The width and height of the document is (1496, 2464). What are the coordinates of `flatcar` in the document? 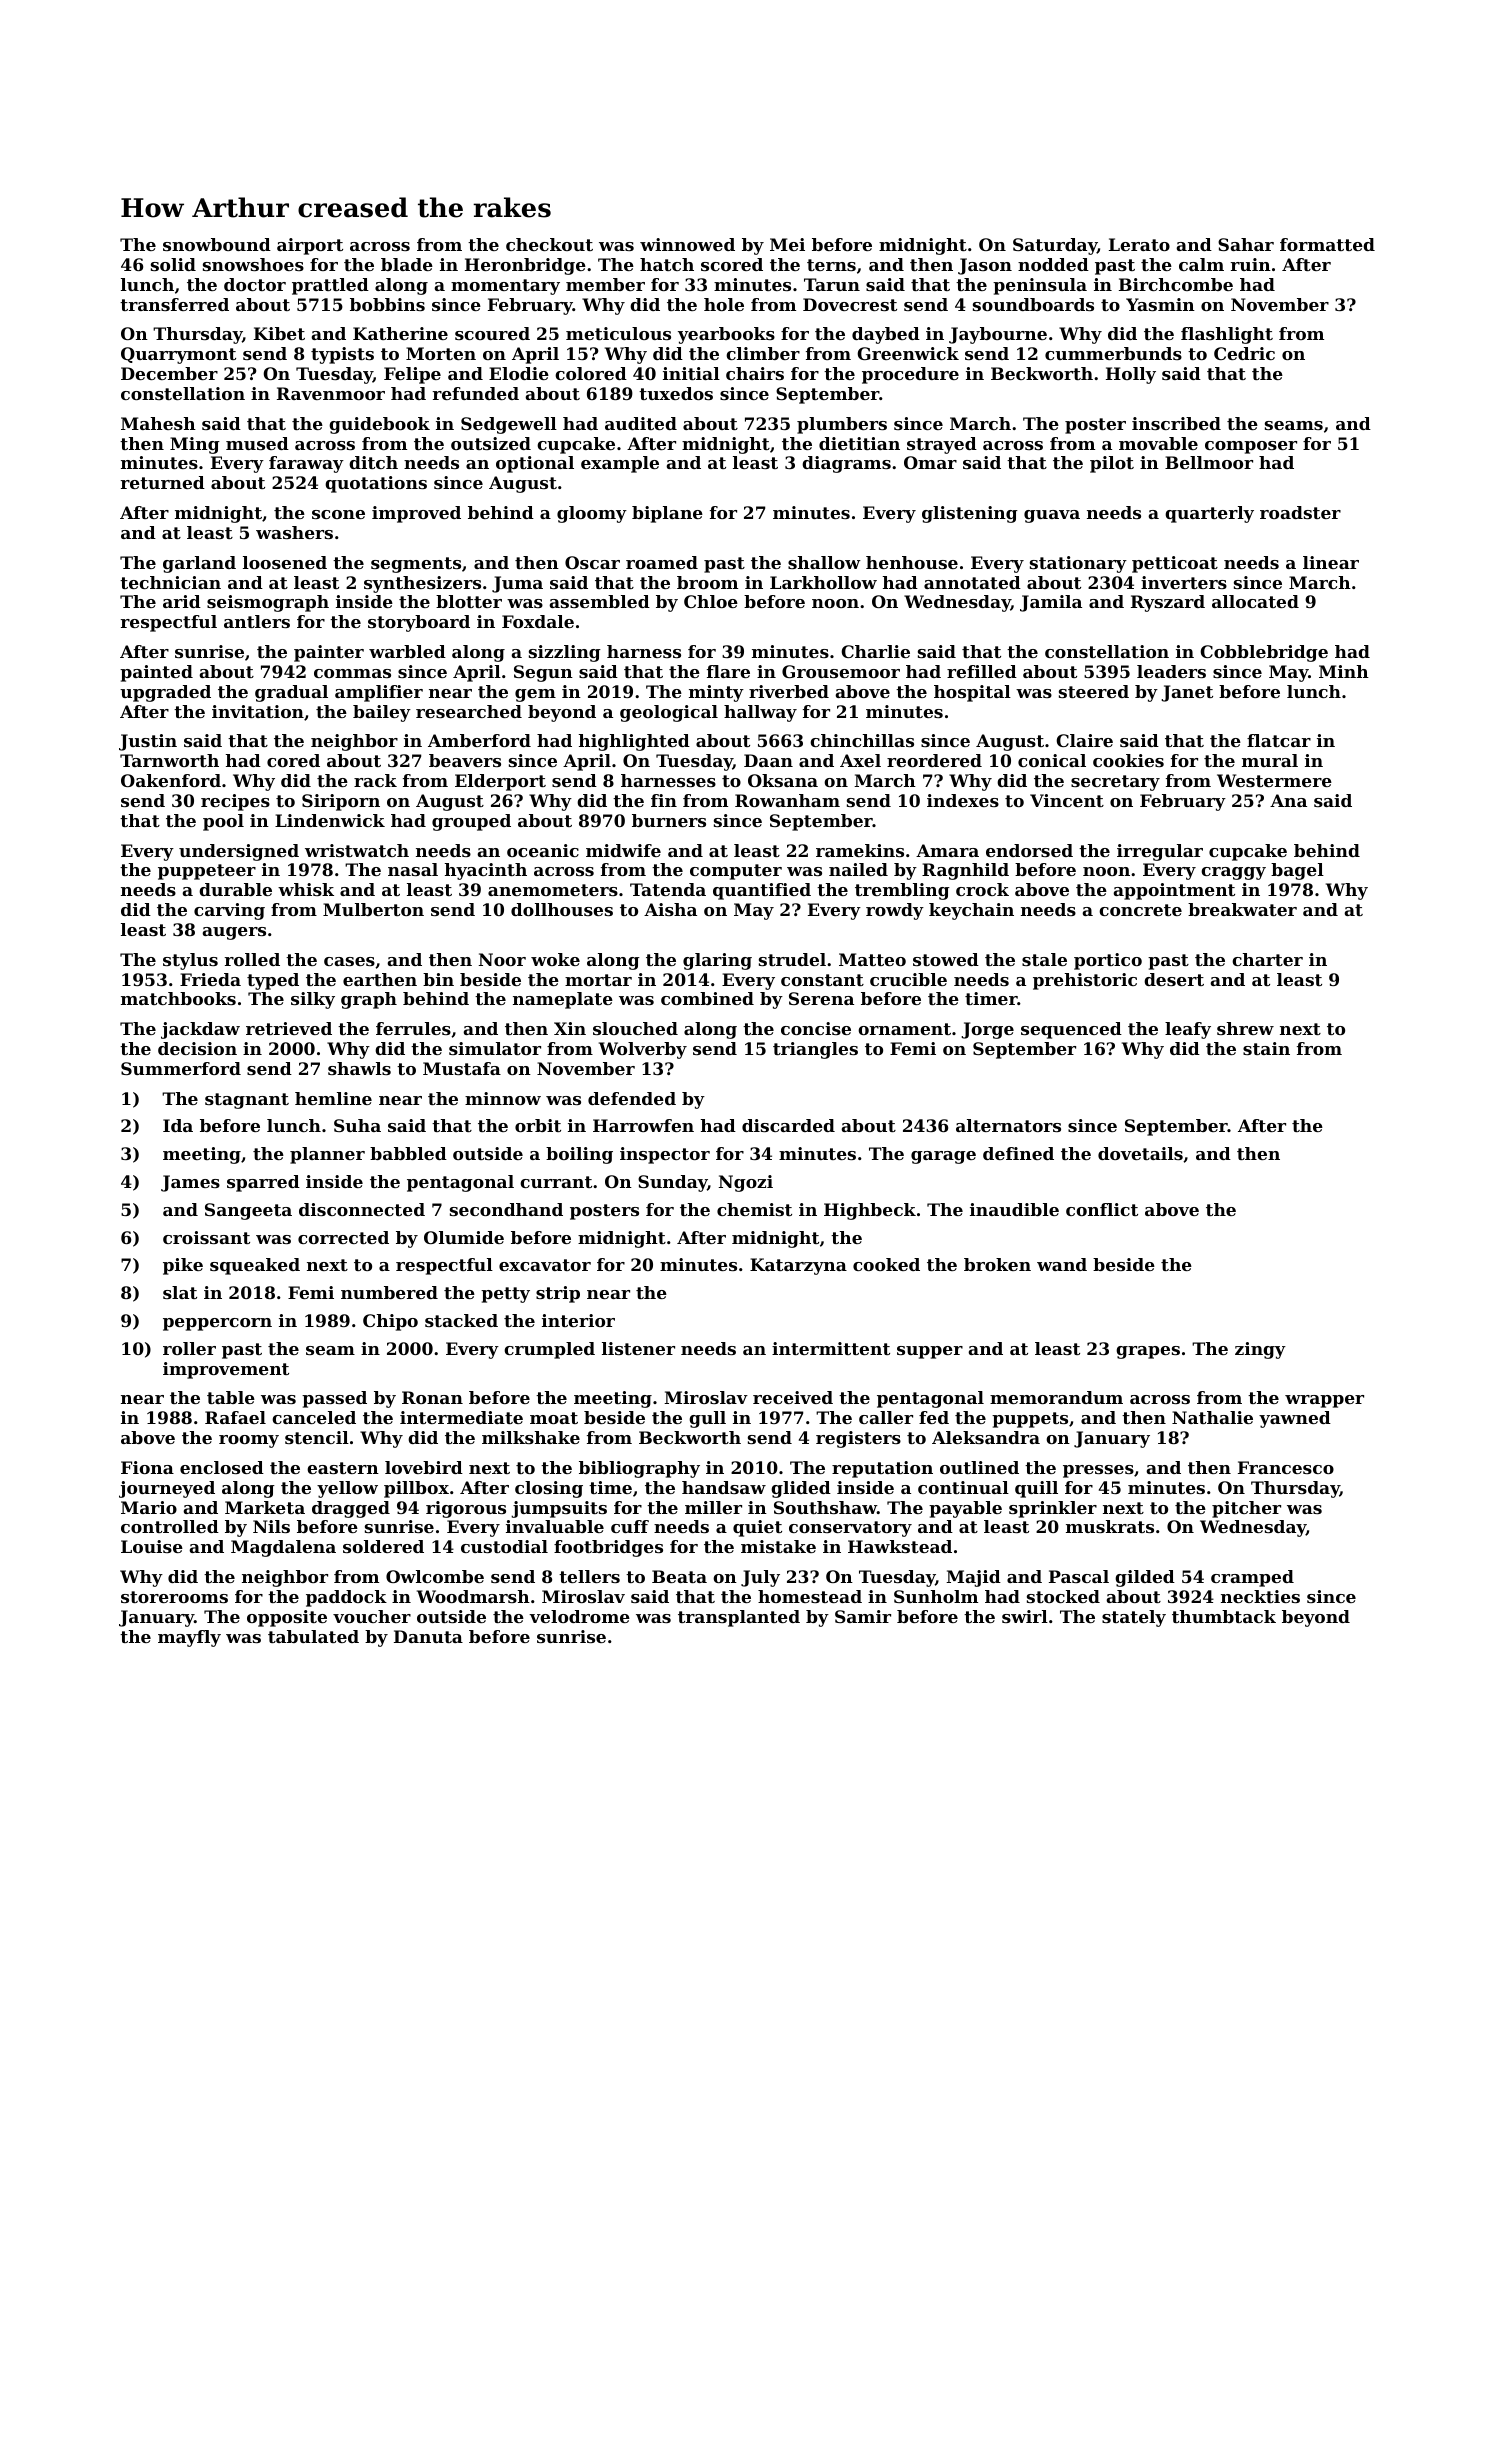 It's located at (1279, 740).
